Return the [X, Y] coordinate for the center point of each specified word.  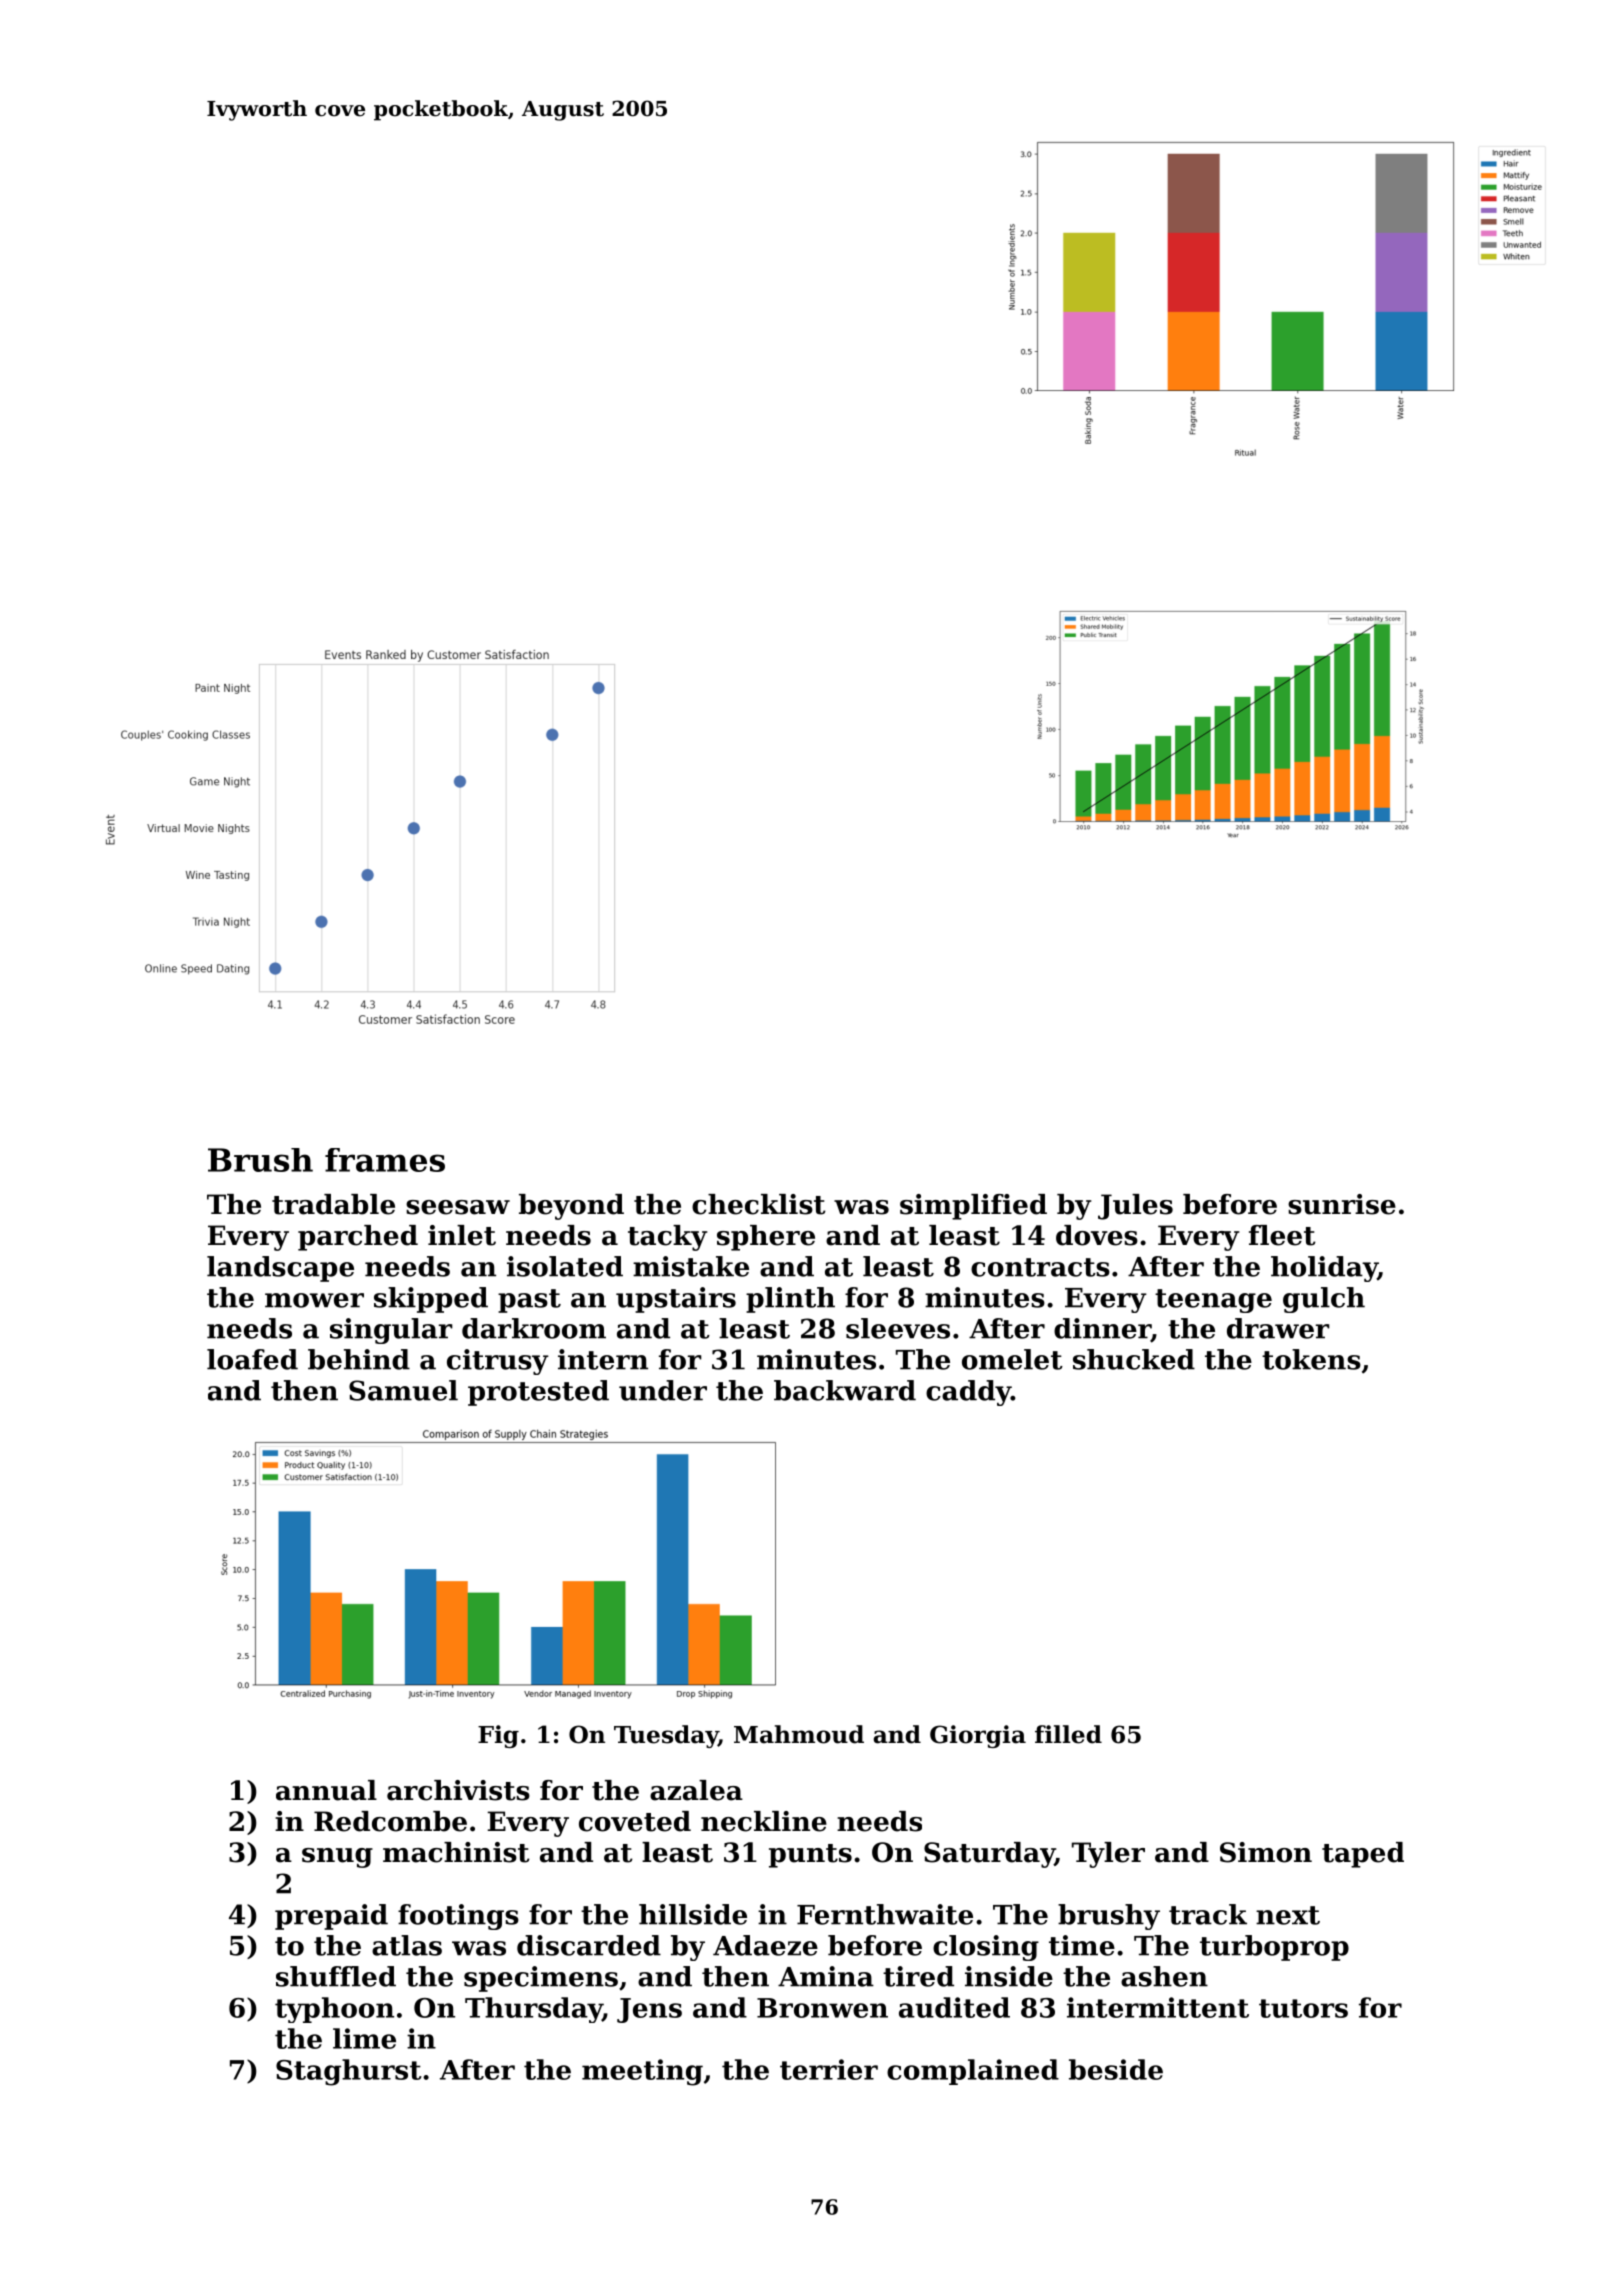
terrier [829, 2069]
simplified [973, 1207]
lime [364, 2038]
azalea [696, 1790]
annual [326, 1790]
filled [1068, 1734]
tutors [1303, 2008]
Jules [1135, 1207]
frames [385, 1160]
